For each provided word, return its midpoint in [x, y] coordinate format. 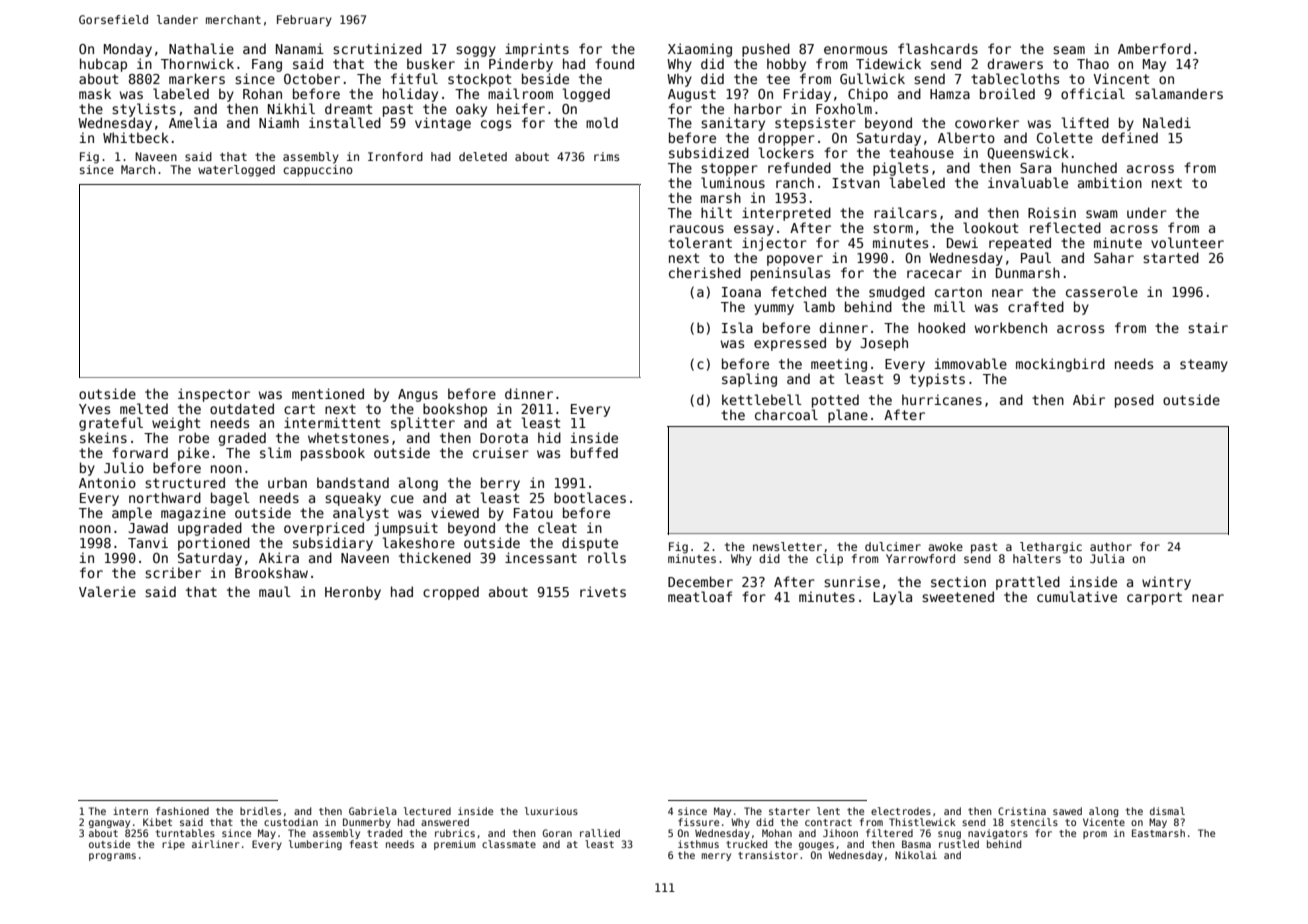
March [138, 169]
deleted [483, 156]
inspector [214, 395]
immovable [971, 363]
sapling [749, 380]
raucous [697, 229]
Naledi [1167, 122]
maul [275, 591]
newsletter [787, 546]
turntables [185, 833]
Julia [1107, 558]
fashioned [182, 811]
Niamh [279, 122]
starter [789, 811]
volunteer [1187, 242]
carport [1154, 598]
